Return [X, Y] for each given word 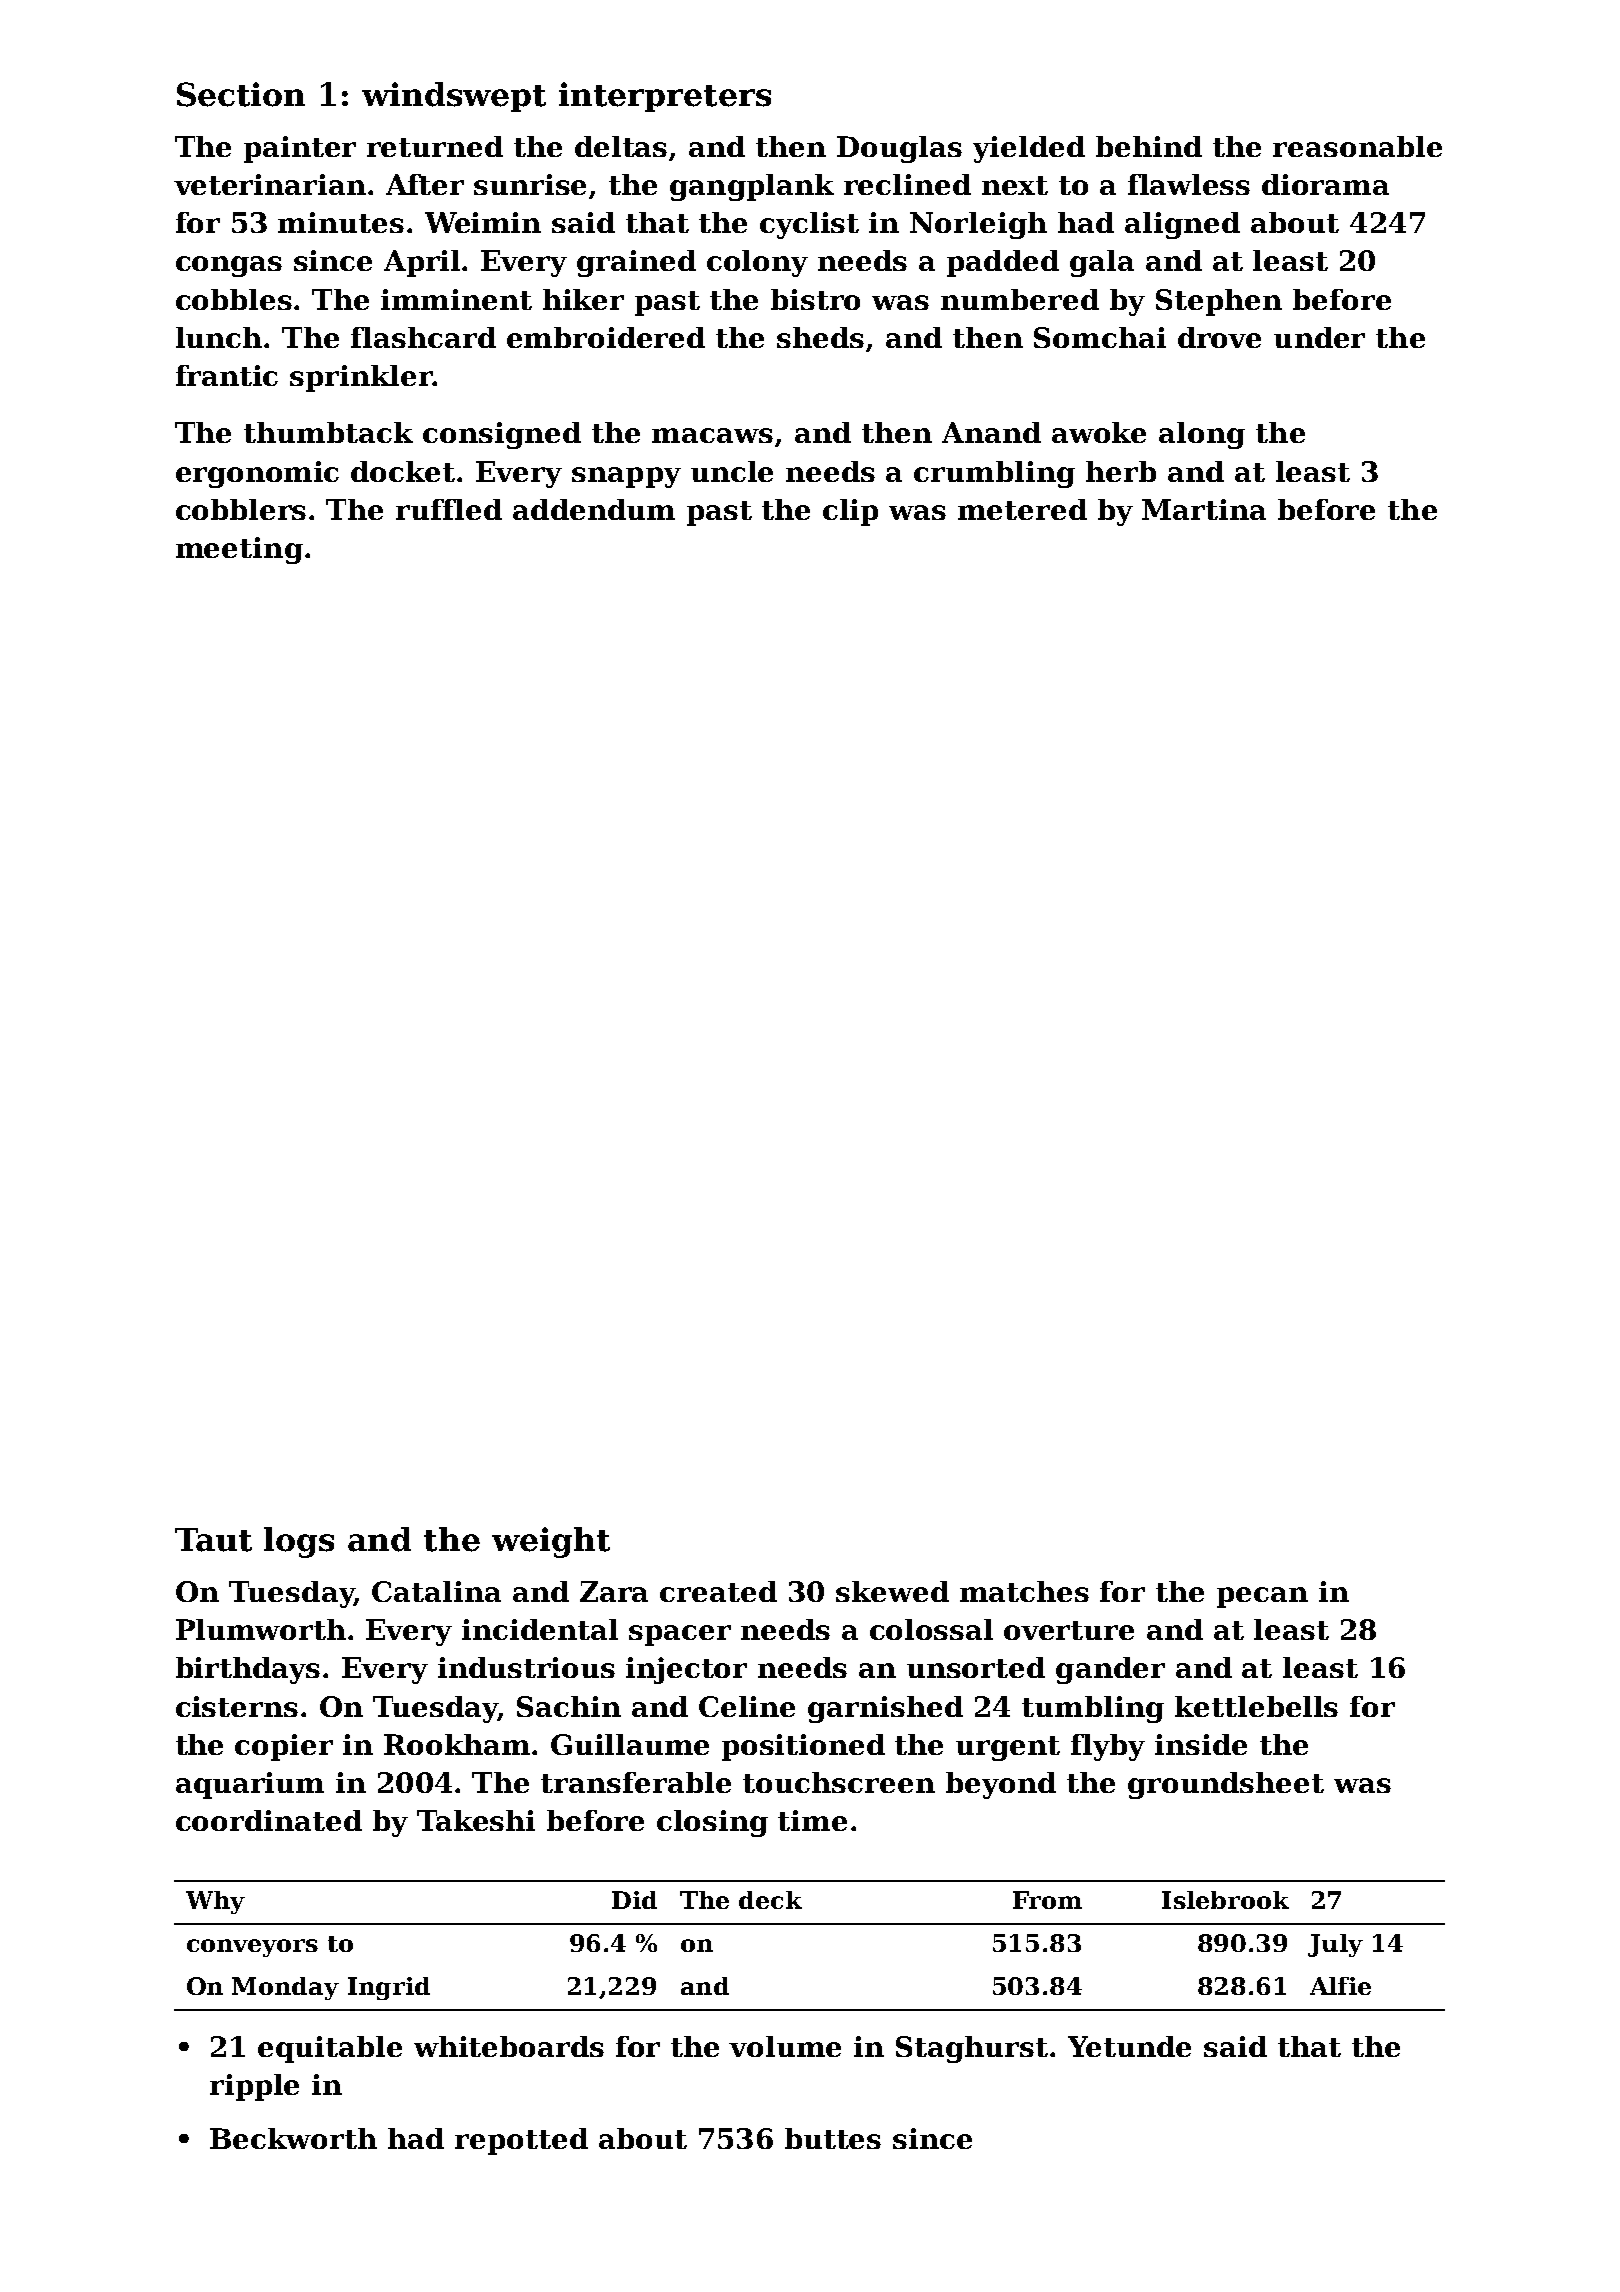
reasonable [1357, 146]
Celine [747, 1706]
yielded [1029, 149]
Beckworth [293, 2138]
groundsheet [1226, 1785]
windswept [454, 97]
